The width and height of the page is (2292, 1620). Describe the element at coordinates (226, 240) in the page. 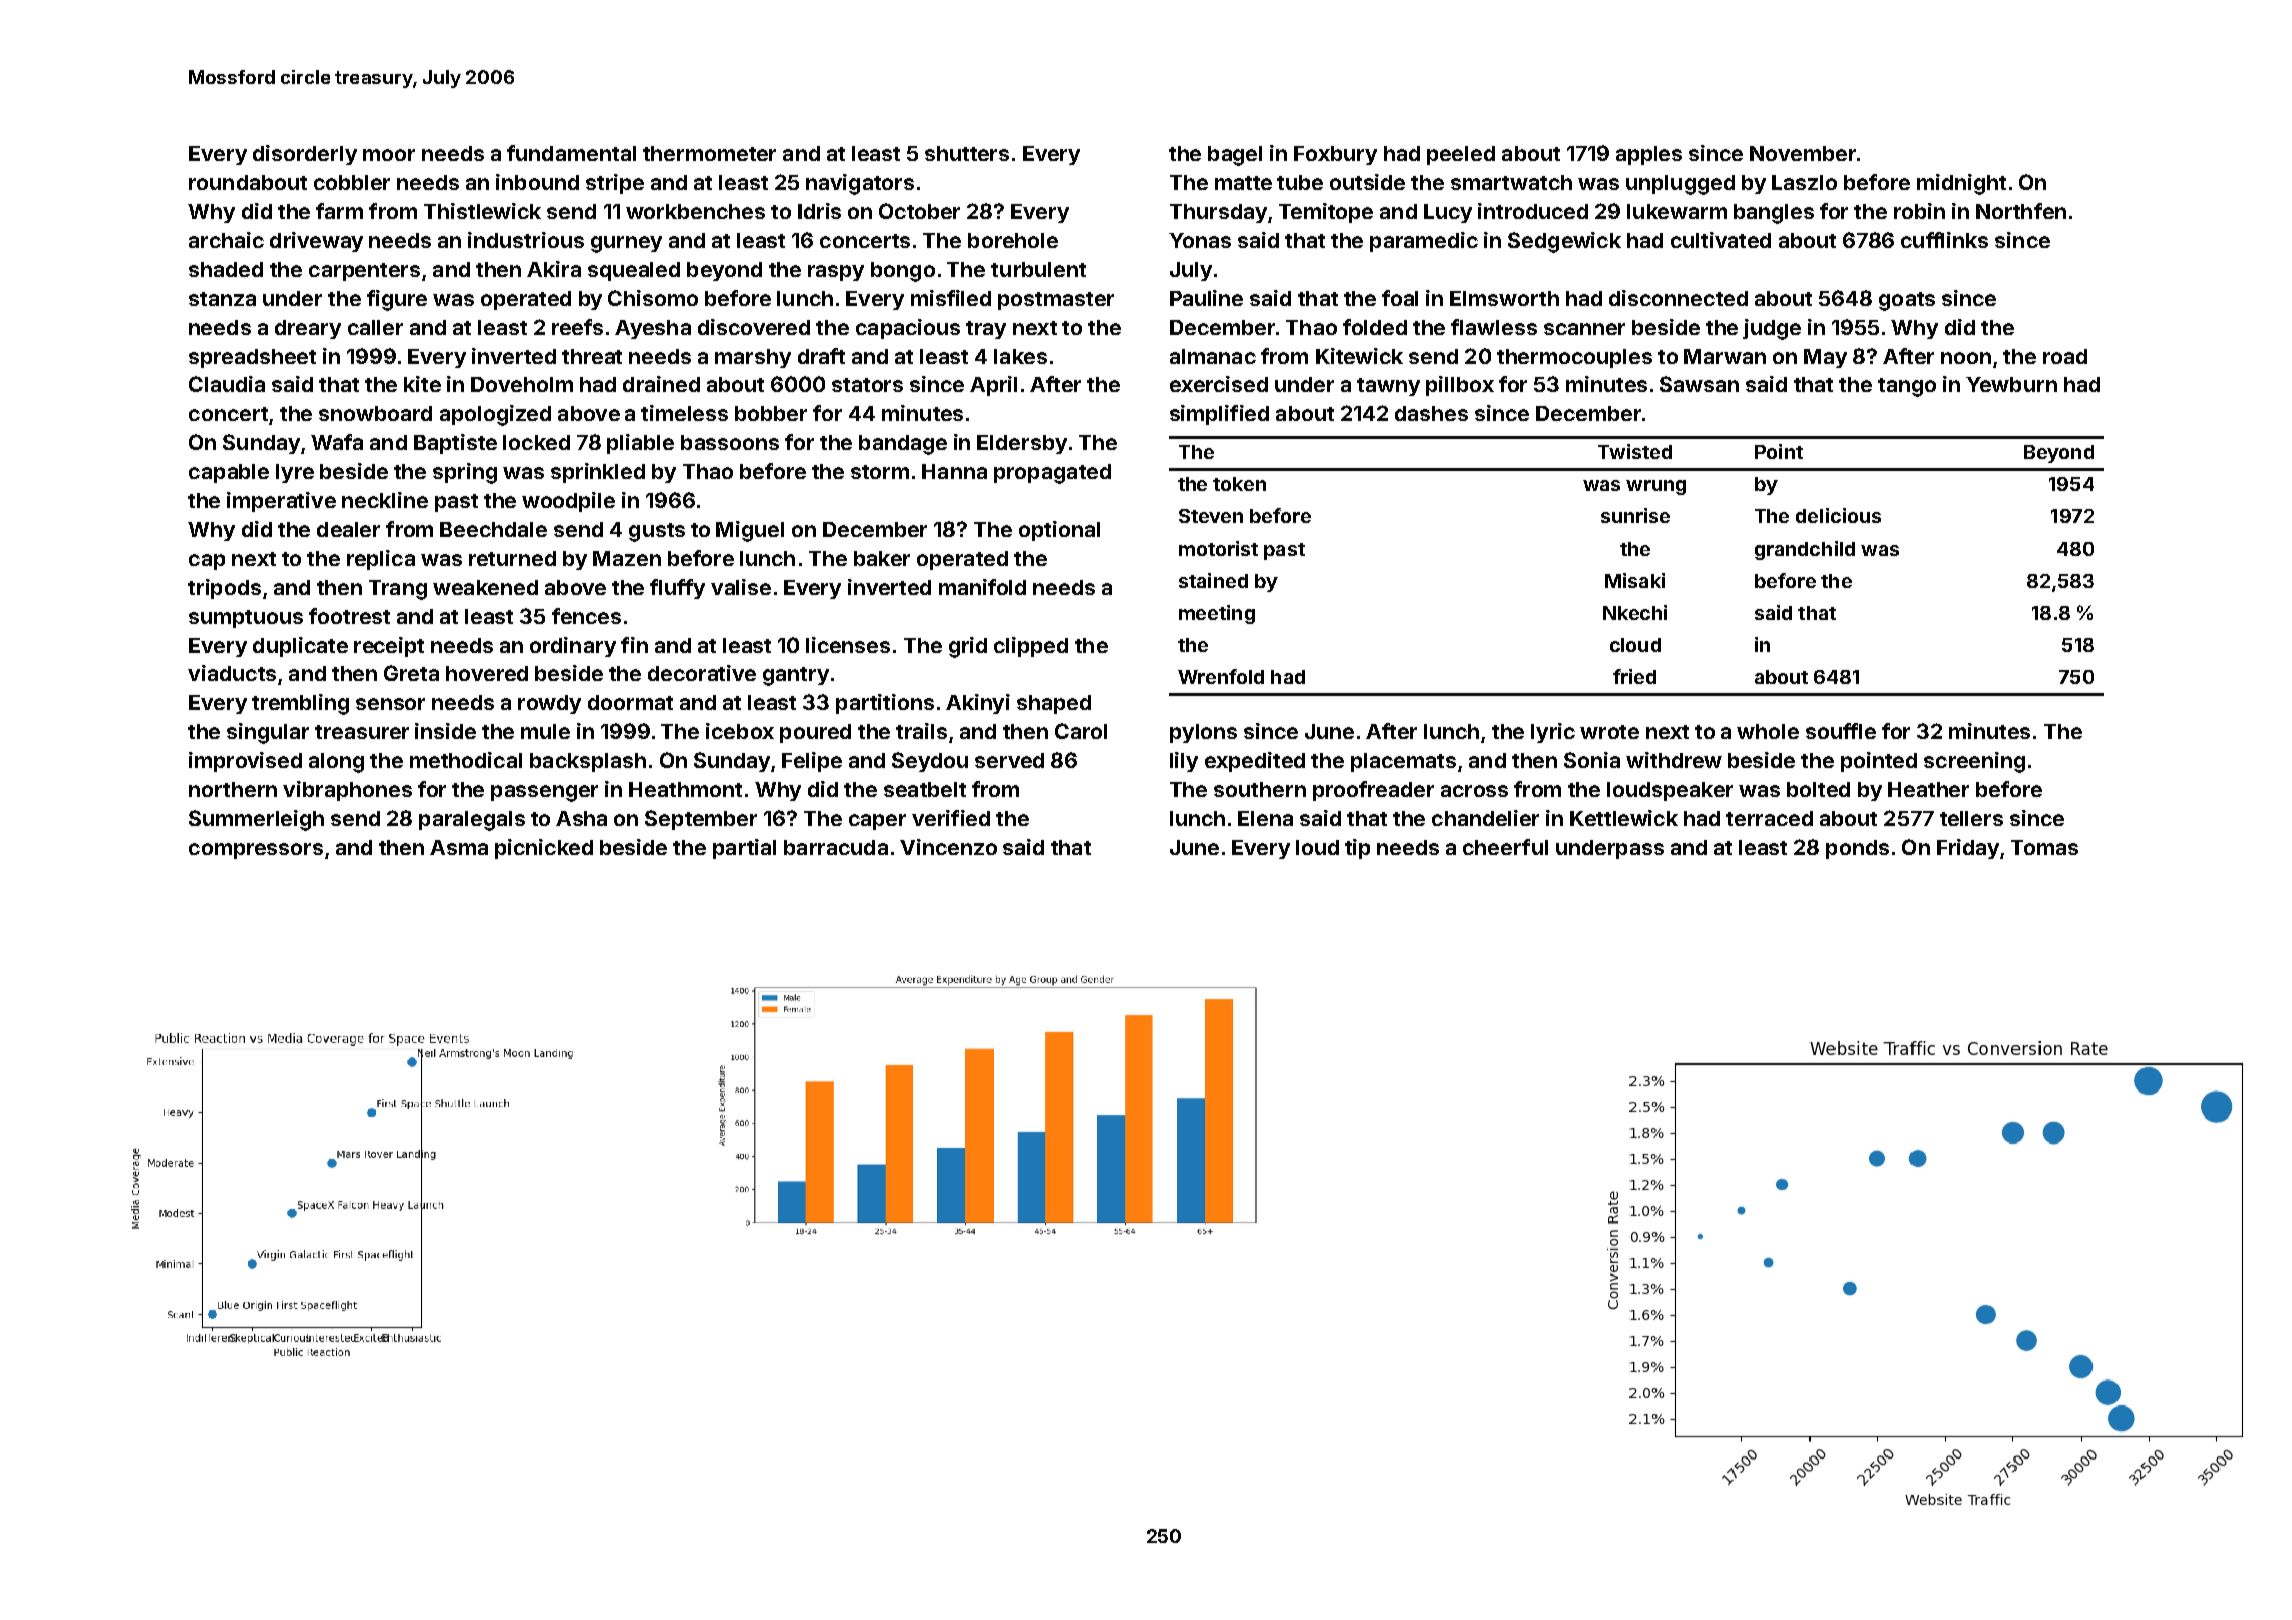

I see `archaic` at that location.
